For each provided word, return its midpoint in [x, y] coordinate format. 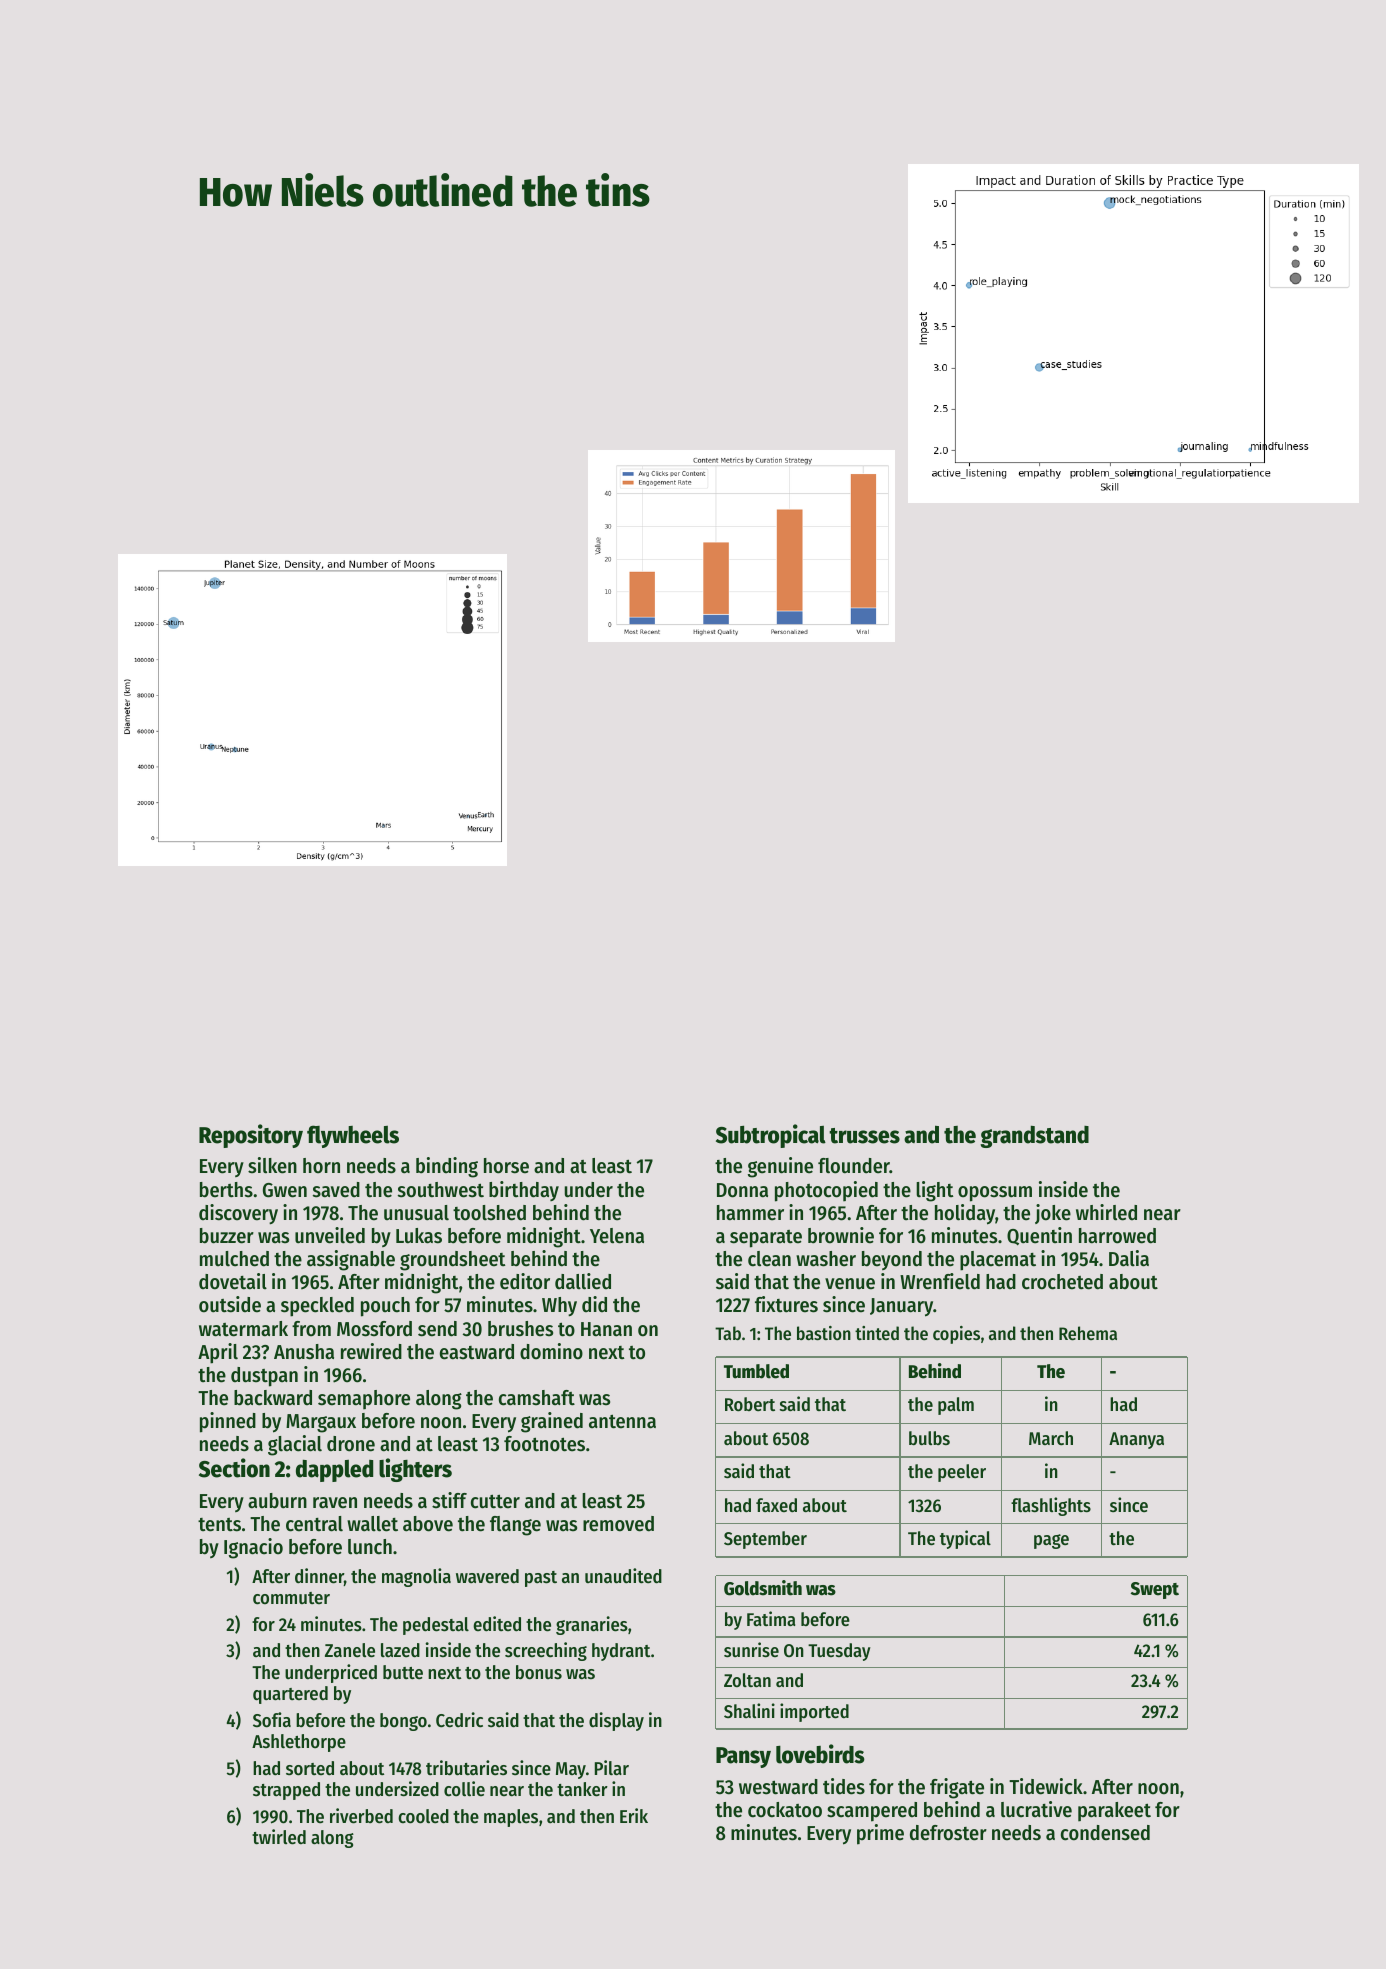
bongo [403, 1722]
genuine [780, 1167]
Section [234, 1468]
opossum [995, 1194]
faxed [776, 1505]
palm [956, 1406]
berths [226, 1190]
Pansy [743, 1757]
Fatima [771, 1618]
